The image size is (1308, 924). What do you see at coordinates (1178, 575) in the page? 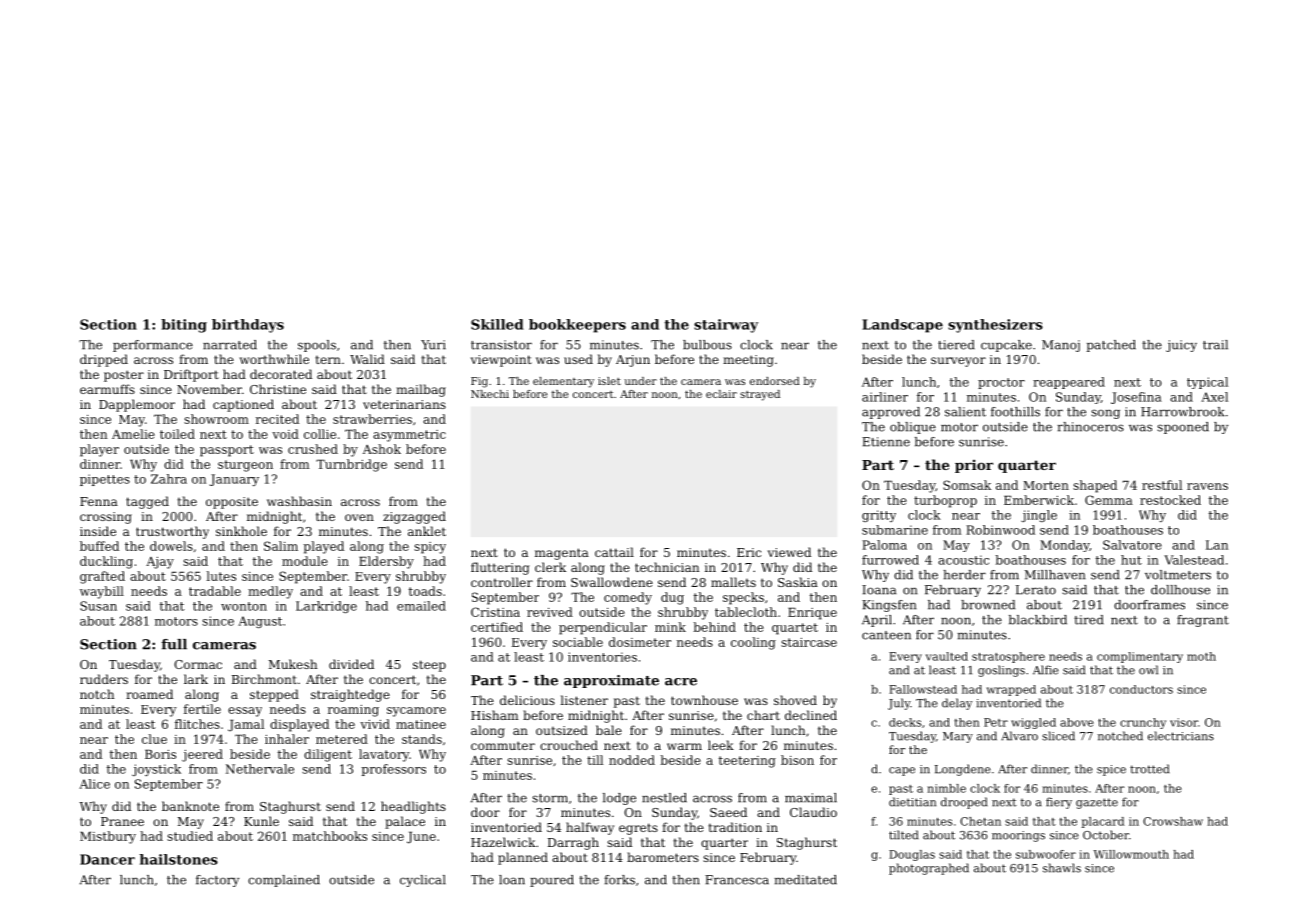
I see `voltmeters` at bounding box center [1178, 575].
